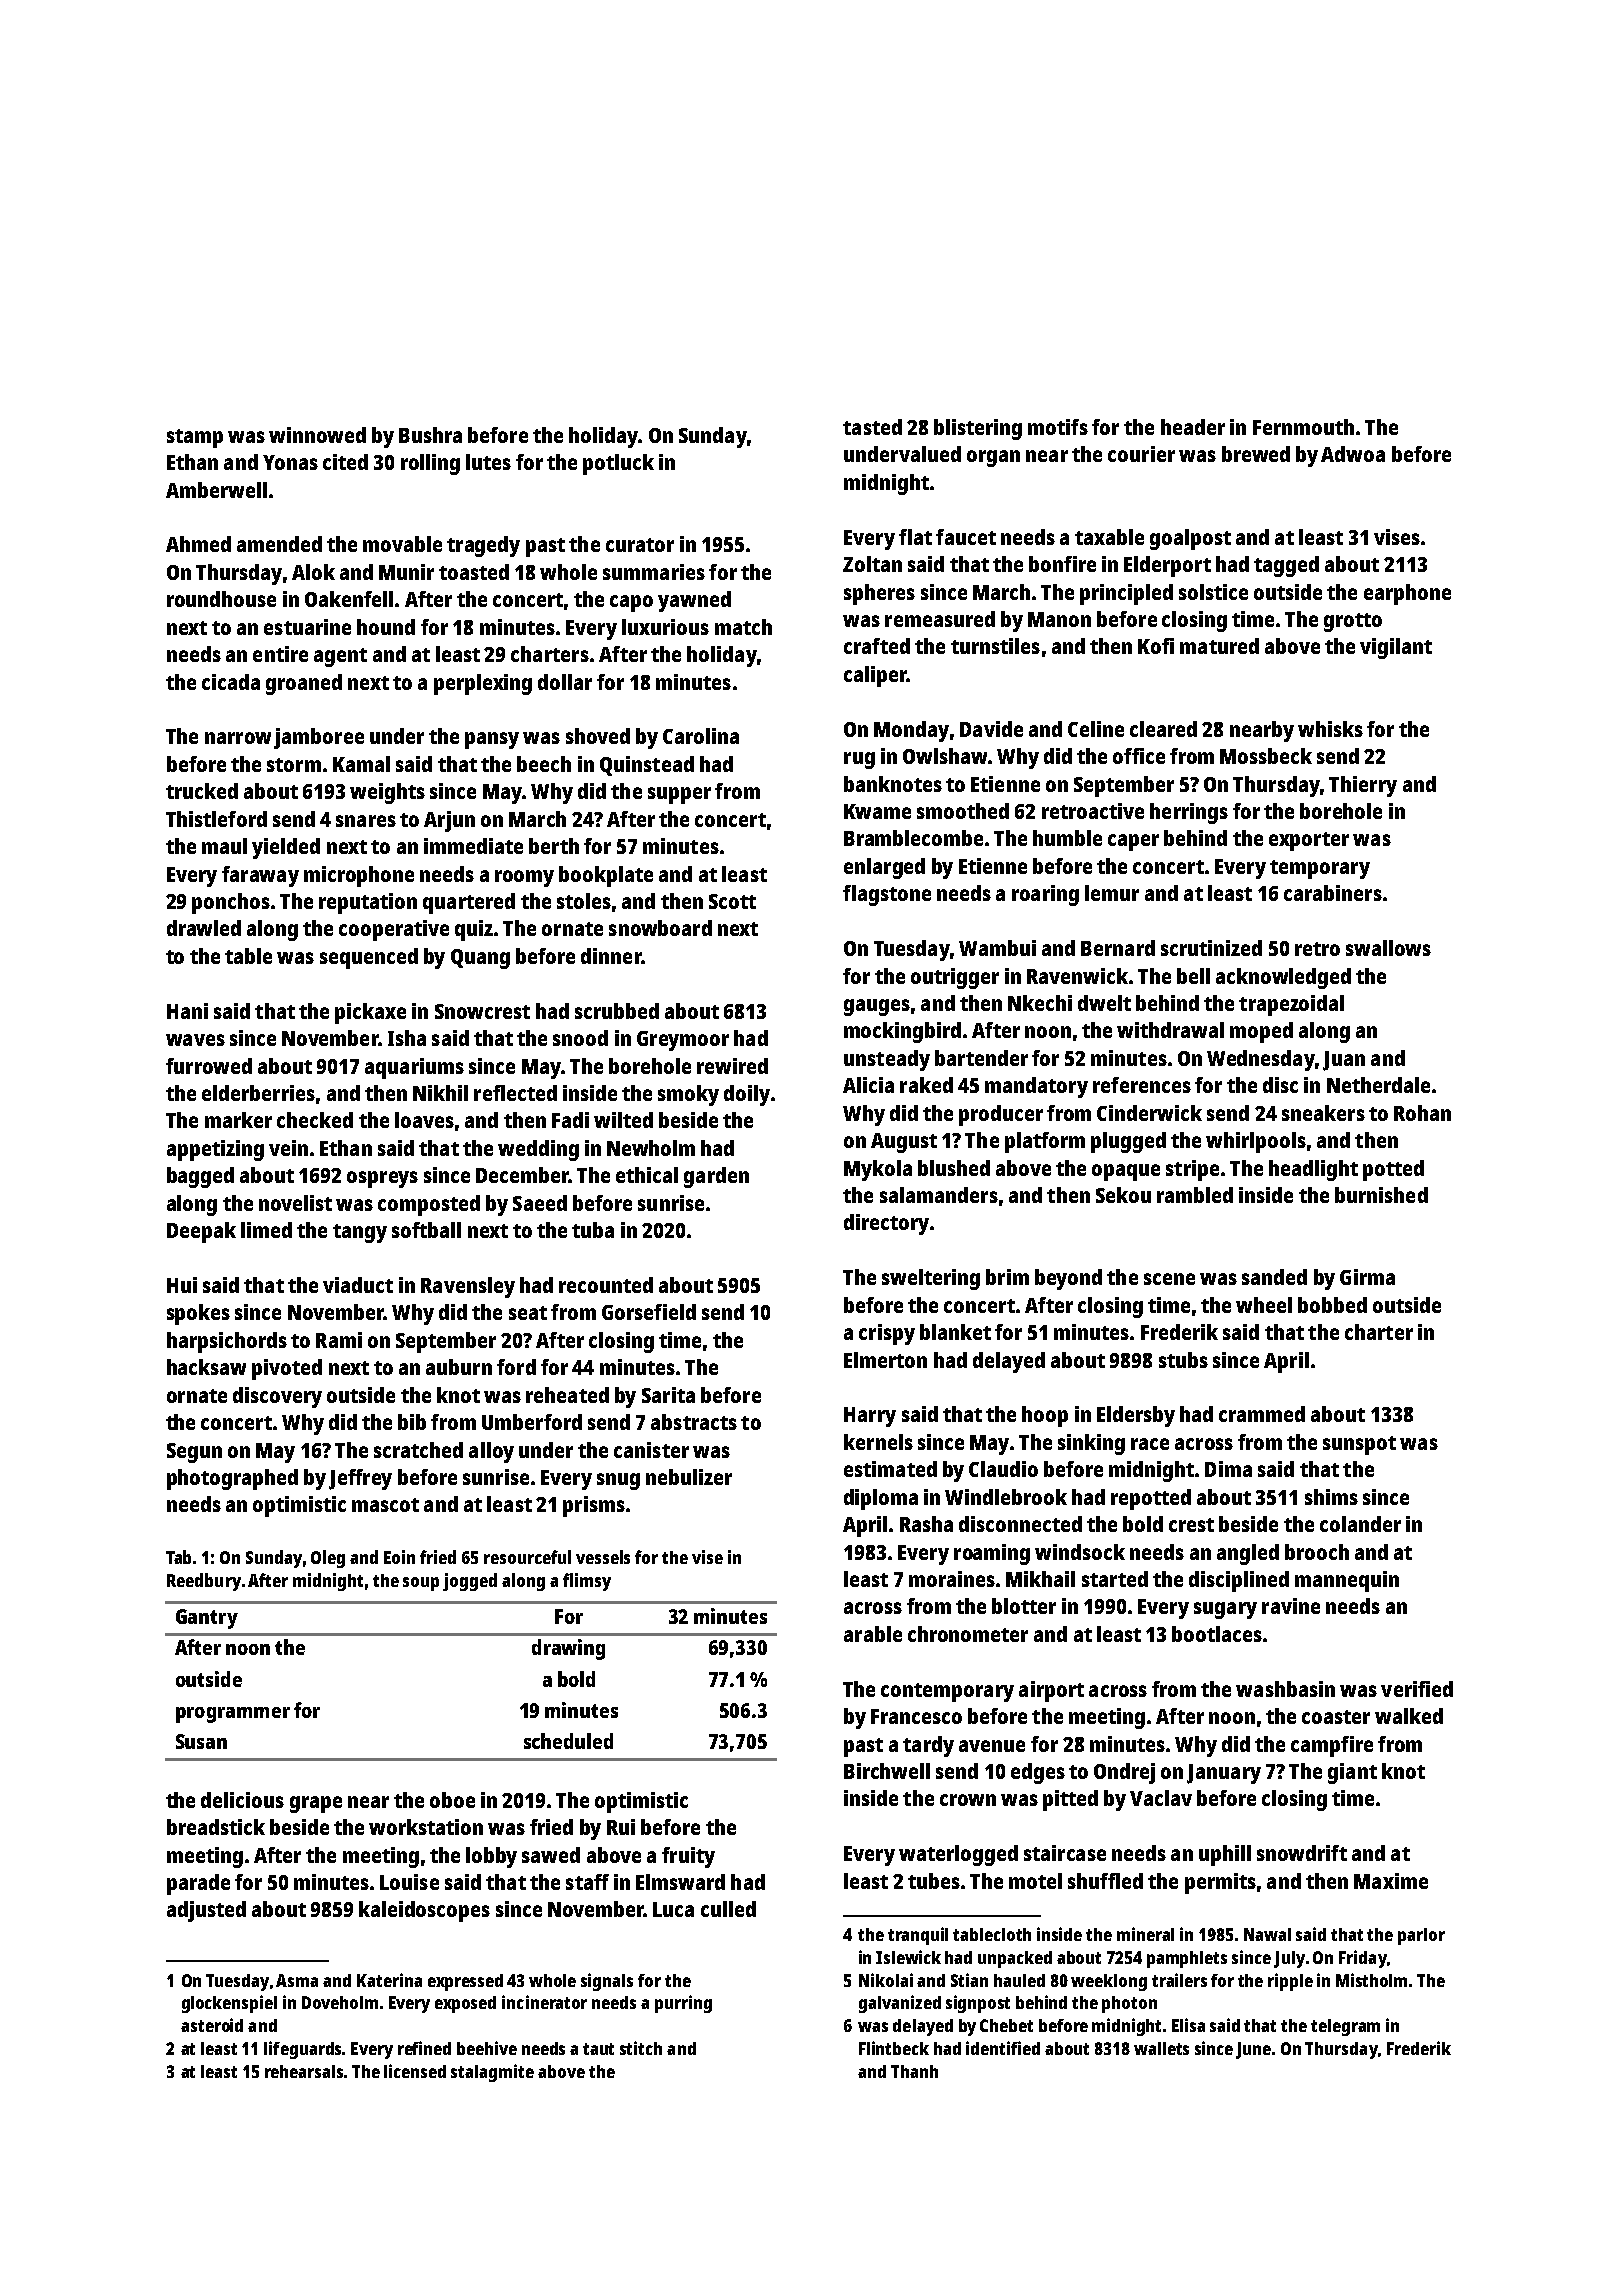  What do you see at coordinates (231, 903) in the screenshot?
I see `ponchos` at bounding box center [231, 903].
